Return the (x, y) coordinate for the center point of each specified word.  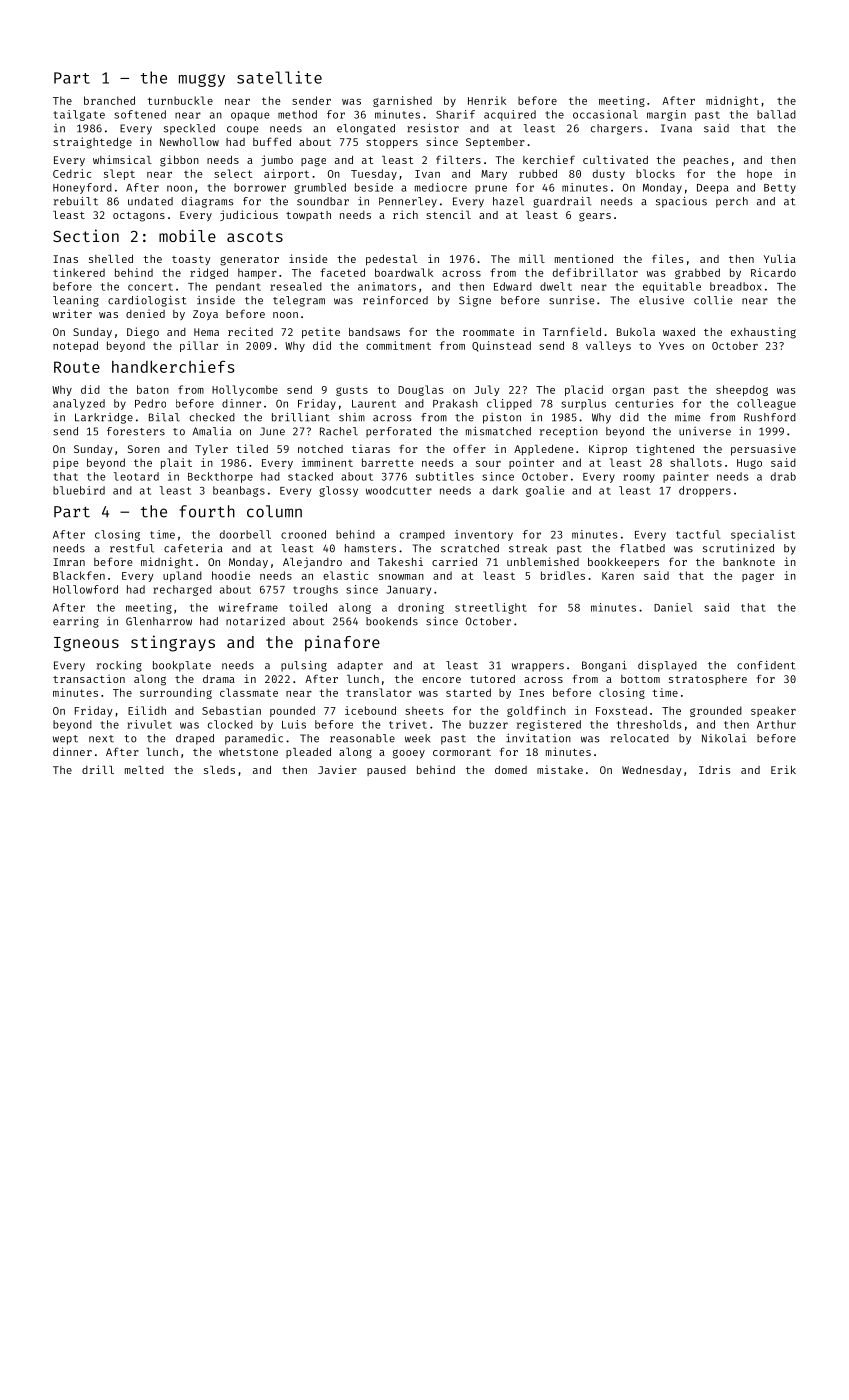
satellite (279, 77)
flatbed (642, 548)
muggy (202, 80)
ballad (776, 114)
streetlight (491, 608)
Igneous (86, 644)
